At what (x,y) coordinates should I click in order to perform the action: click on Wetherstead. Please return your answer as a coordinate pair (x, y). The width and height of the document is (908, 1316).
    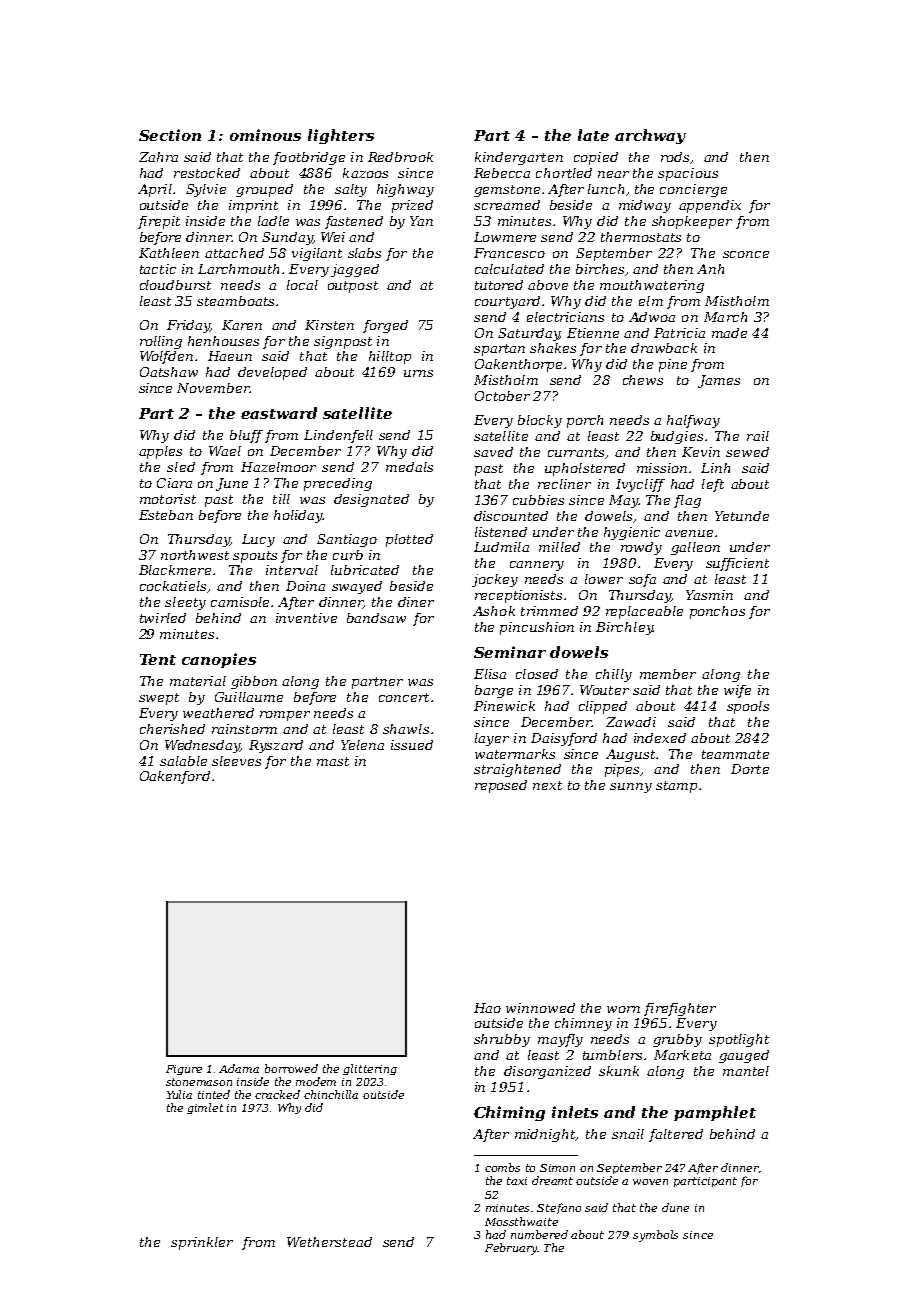
    Looking at the image, I should click on (329, 1242).
